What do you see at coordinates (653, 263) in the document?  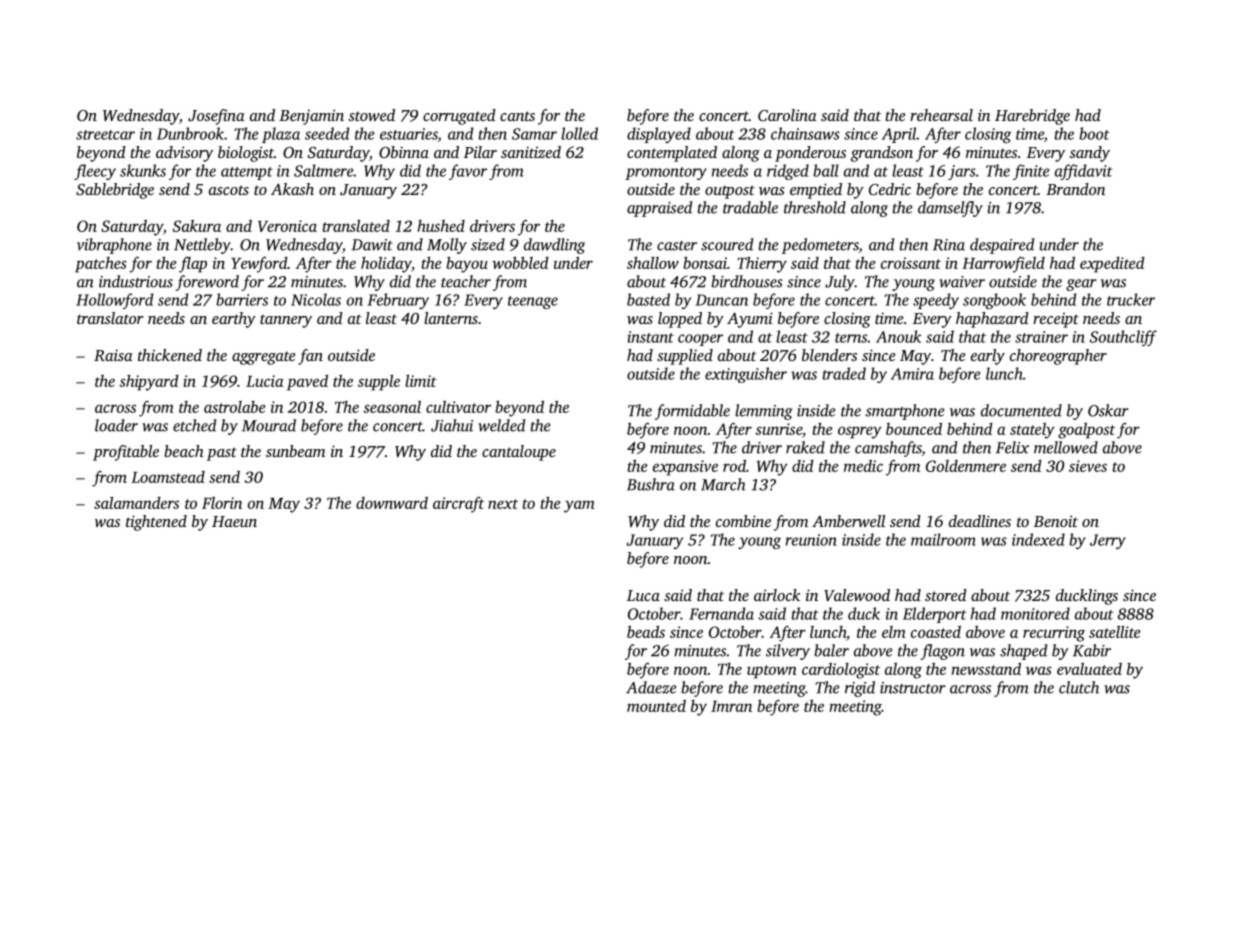 I see `shallow` at bounding box center [653, 263].
